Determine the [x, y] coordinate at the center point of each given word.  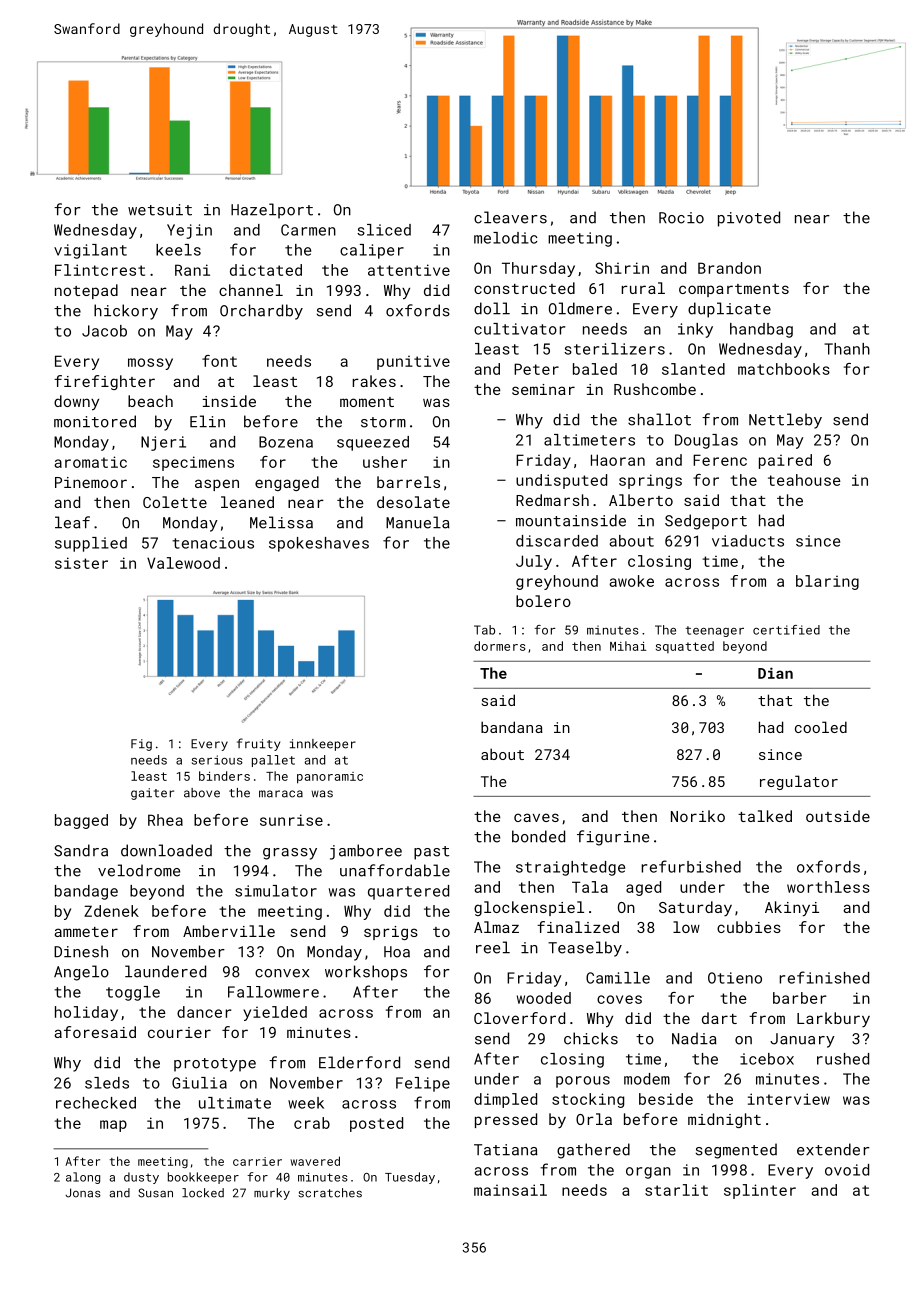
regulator [799, 782]
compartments [734, 290]
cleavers [510, 217]
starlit [676, 1190]
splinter [760, 1191]
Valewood [183, 563]
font [219, 361]
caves [536, 817]
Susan [155, 1193]
